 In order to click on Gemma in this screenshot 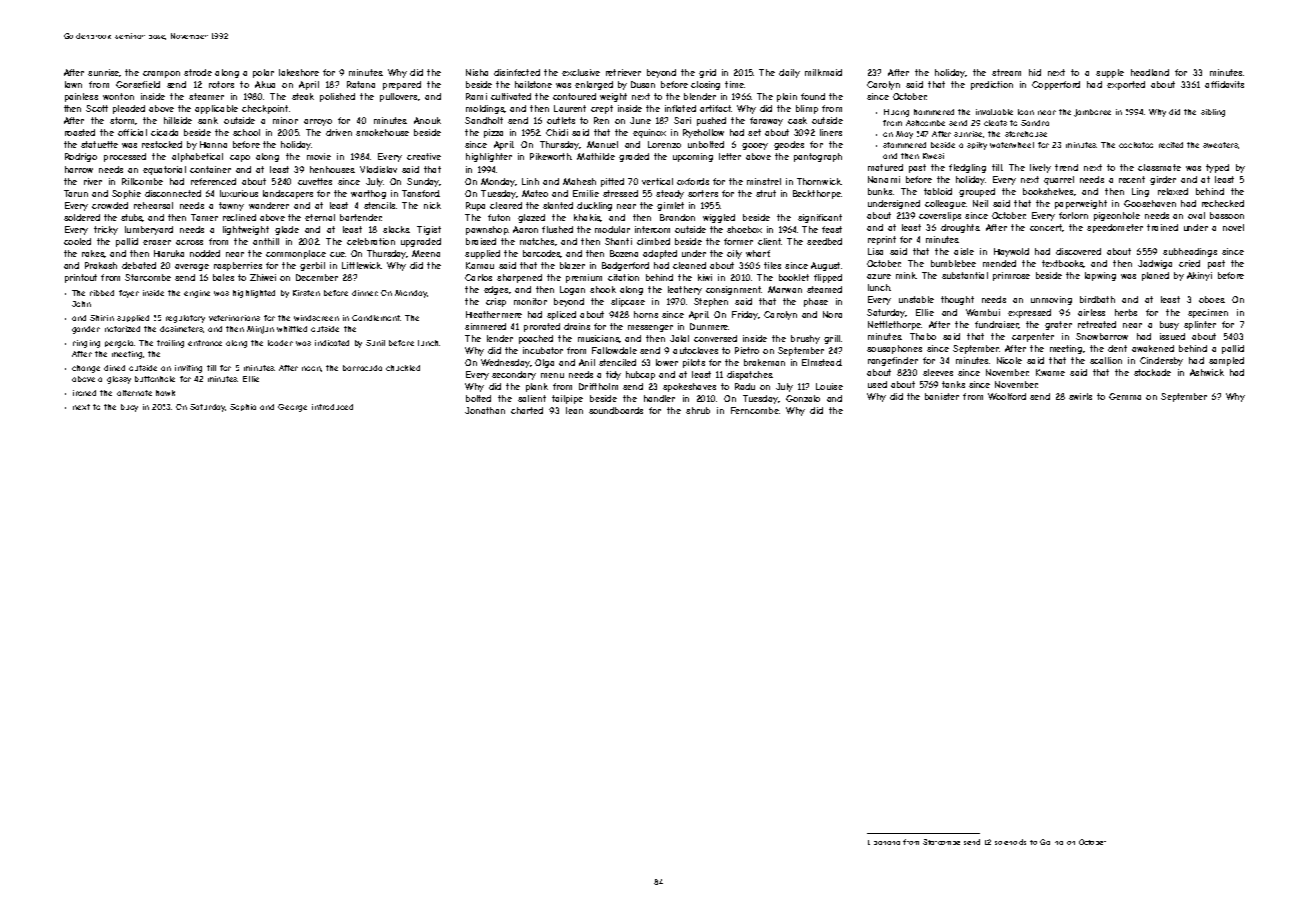, I will do `click(1125, 396)`.
